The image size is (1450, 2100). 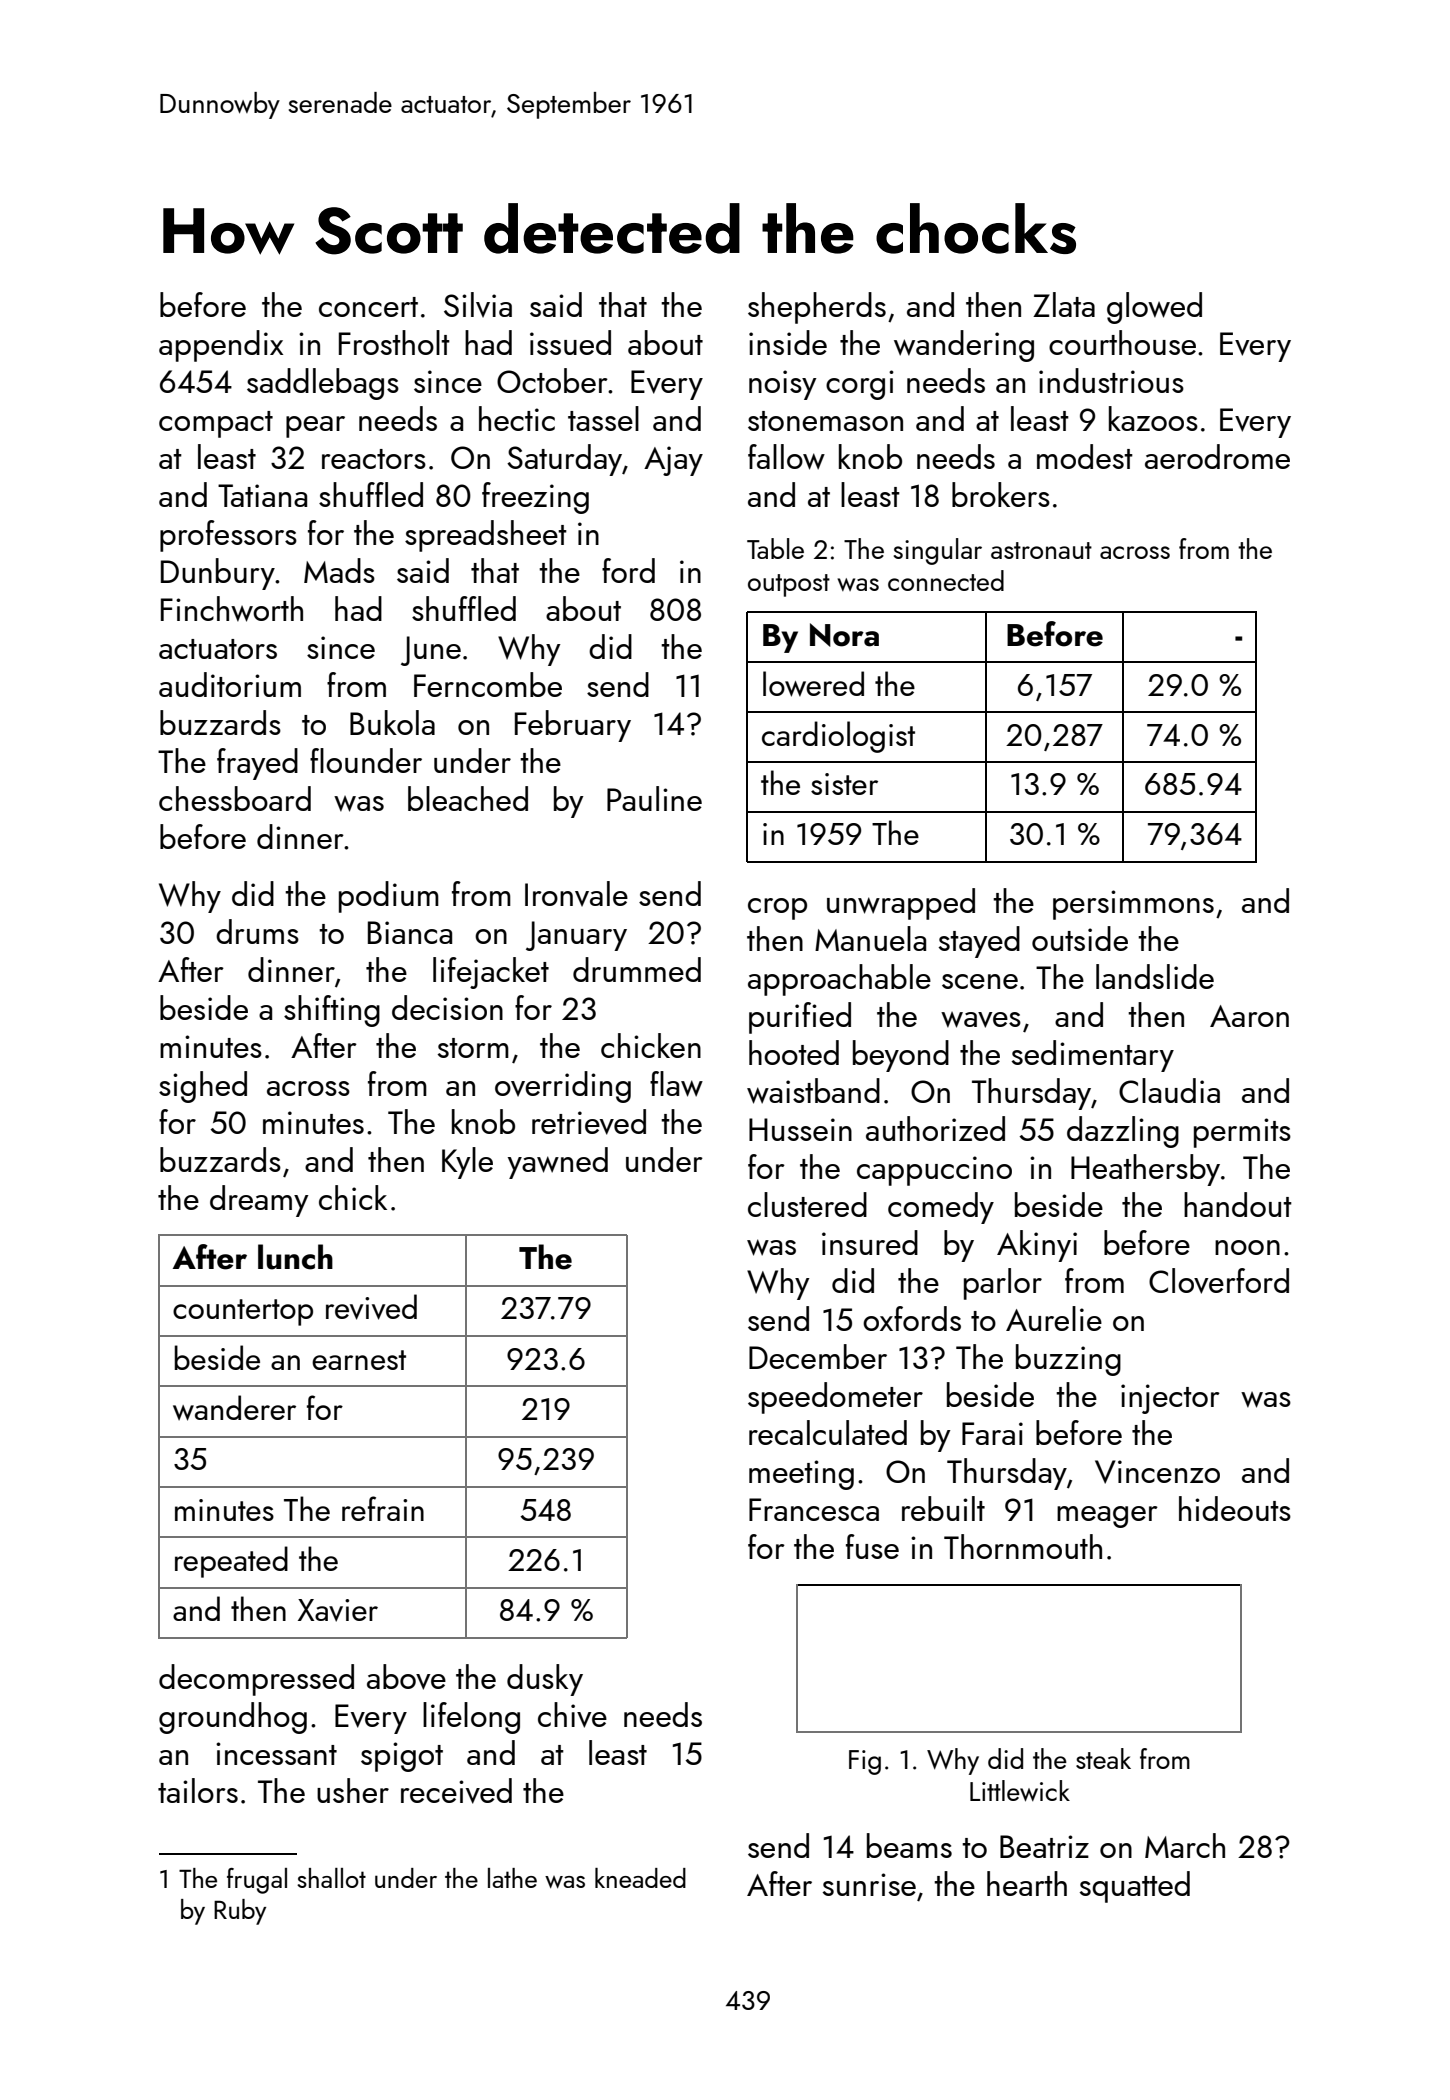 What do you see at coordinates (216, 424) in the screenshot?
I see `compact` at bounding box center [216, 424].
